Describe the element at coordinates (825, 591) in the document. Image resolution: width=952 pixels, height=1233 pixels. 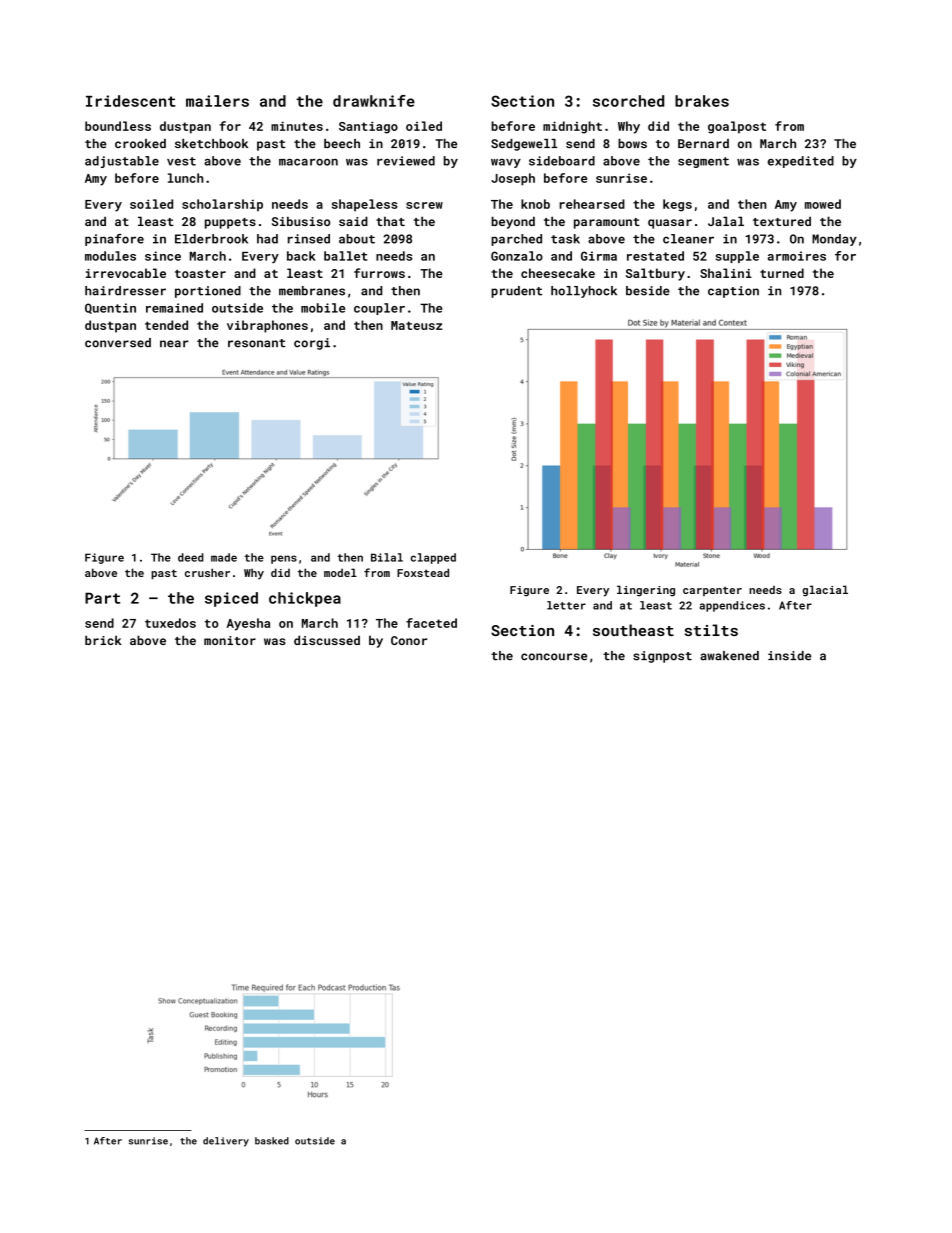
I see `glacial` at that location.
